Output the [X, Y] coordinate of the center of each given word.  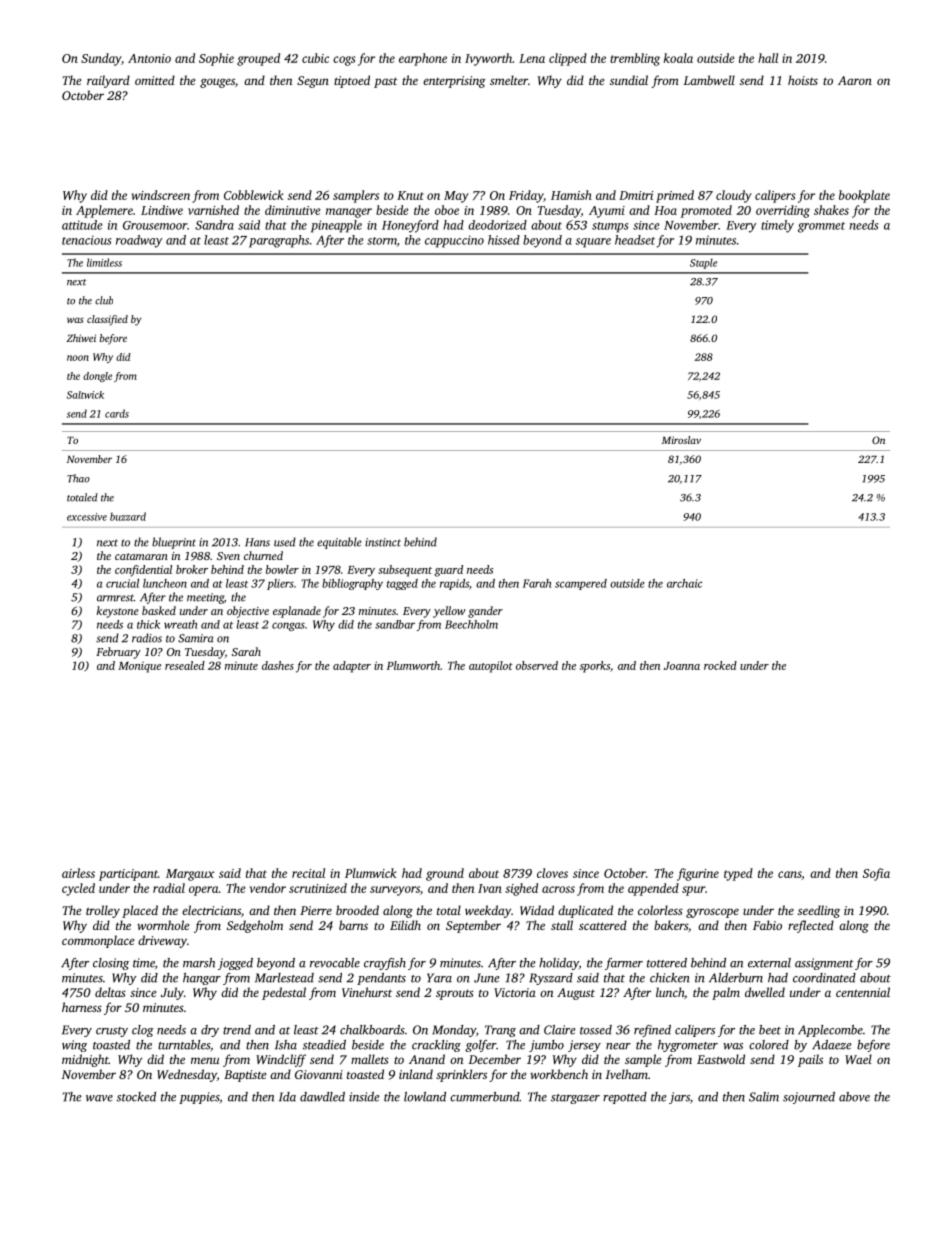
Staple [703, 263]
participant [128, 875]
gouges [217, 83]
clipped [568, 59]
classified [107, 320]
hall [768, 58]
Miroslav [681, 440]
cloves [552, 873]
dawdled [322, 1097]
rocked [720, 665]
